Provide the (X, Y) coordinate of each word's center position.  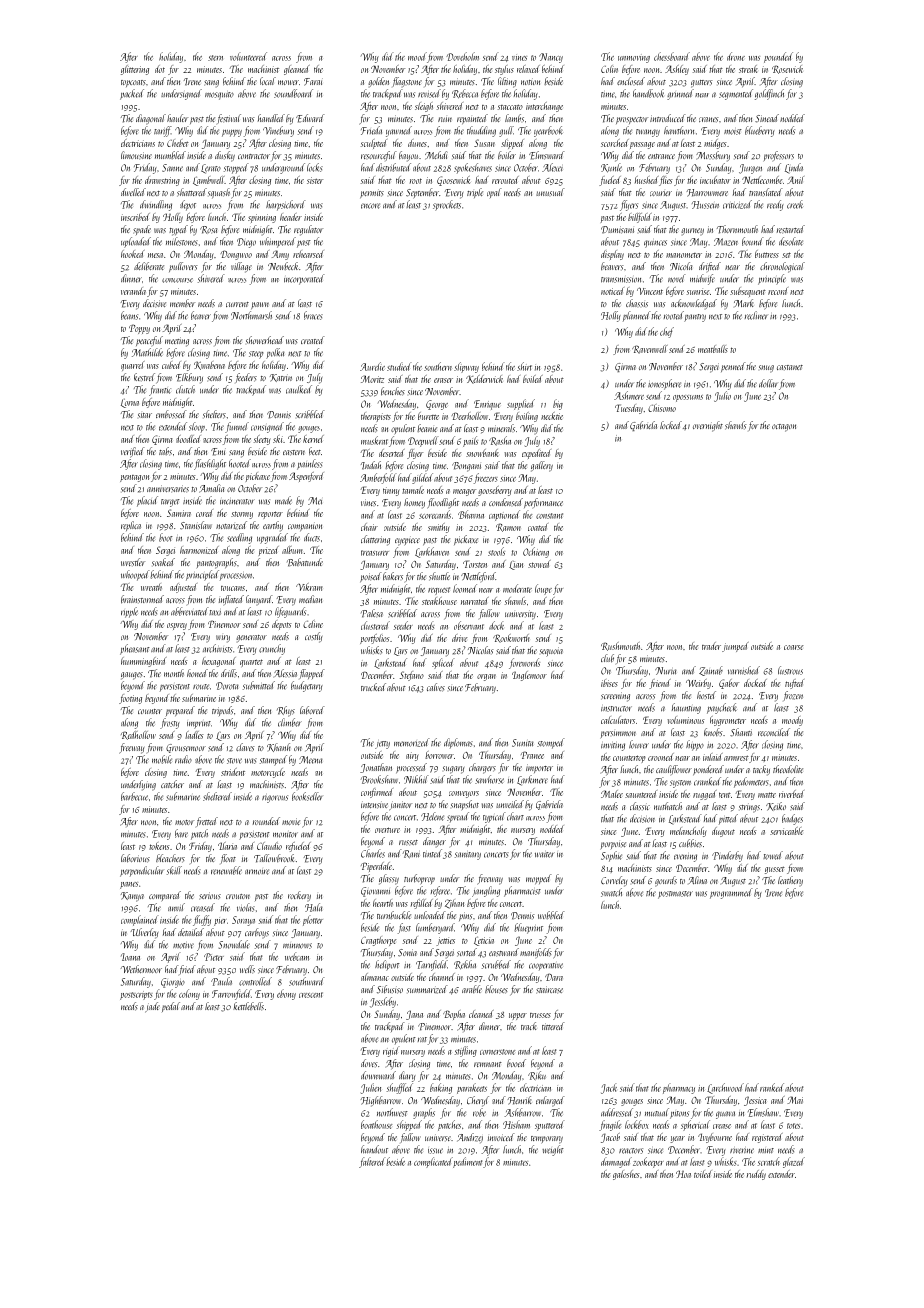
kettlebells (248, 1006)
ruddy (756, 1175)
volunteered (248, 56)
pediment (467, 1162)
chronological (782, 267)
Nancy (551, 58)
